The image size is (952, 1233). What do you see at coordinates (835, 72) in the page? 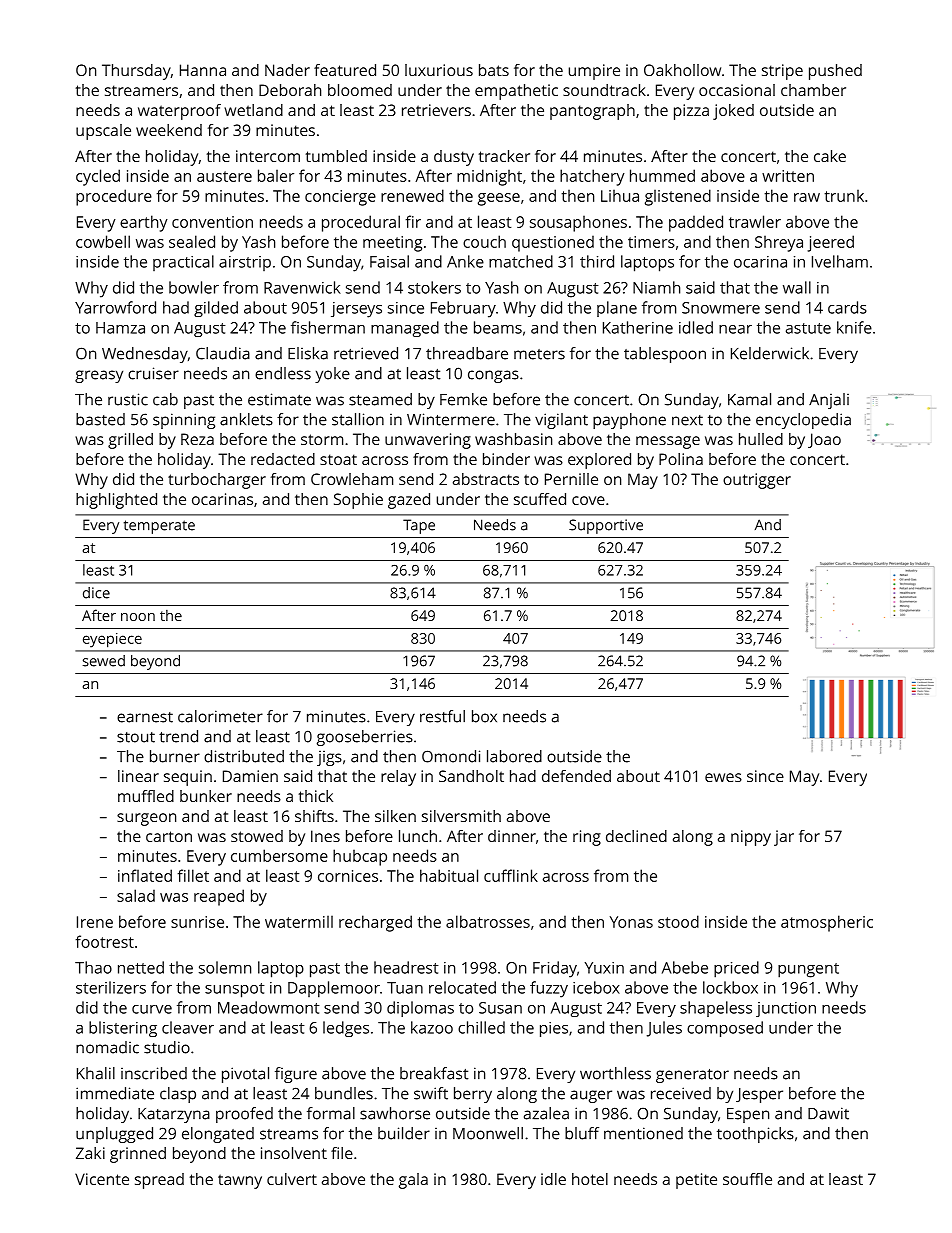
I see `pushed` at bounding box center [835, 72].
